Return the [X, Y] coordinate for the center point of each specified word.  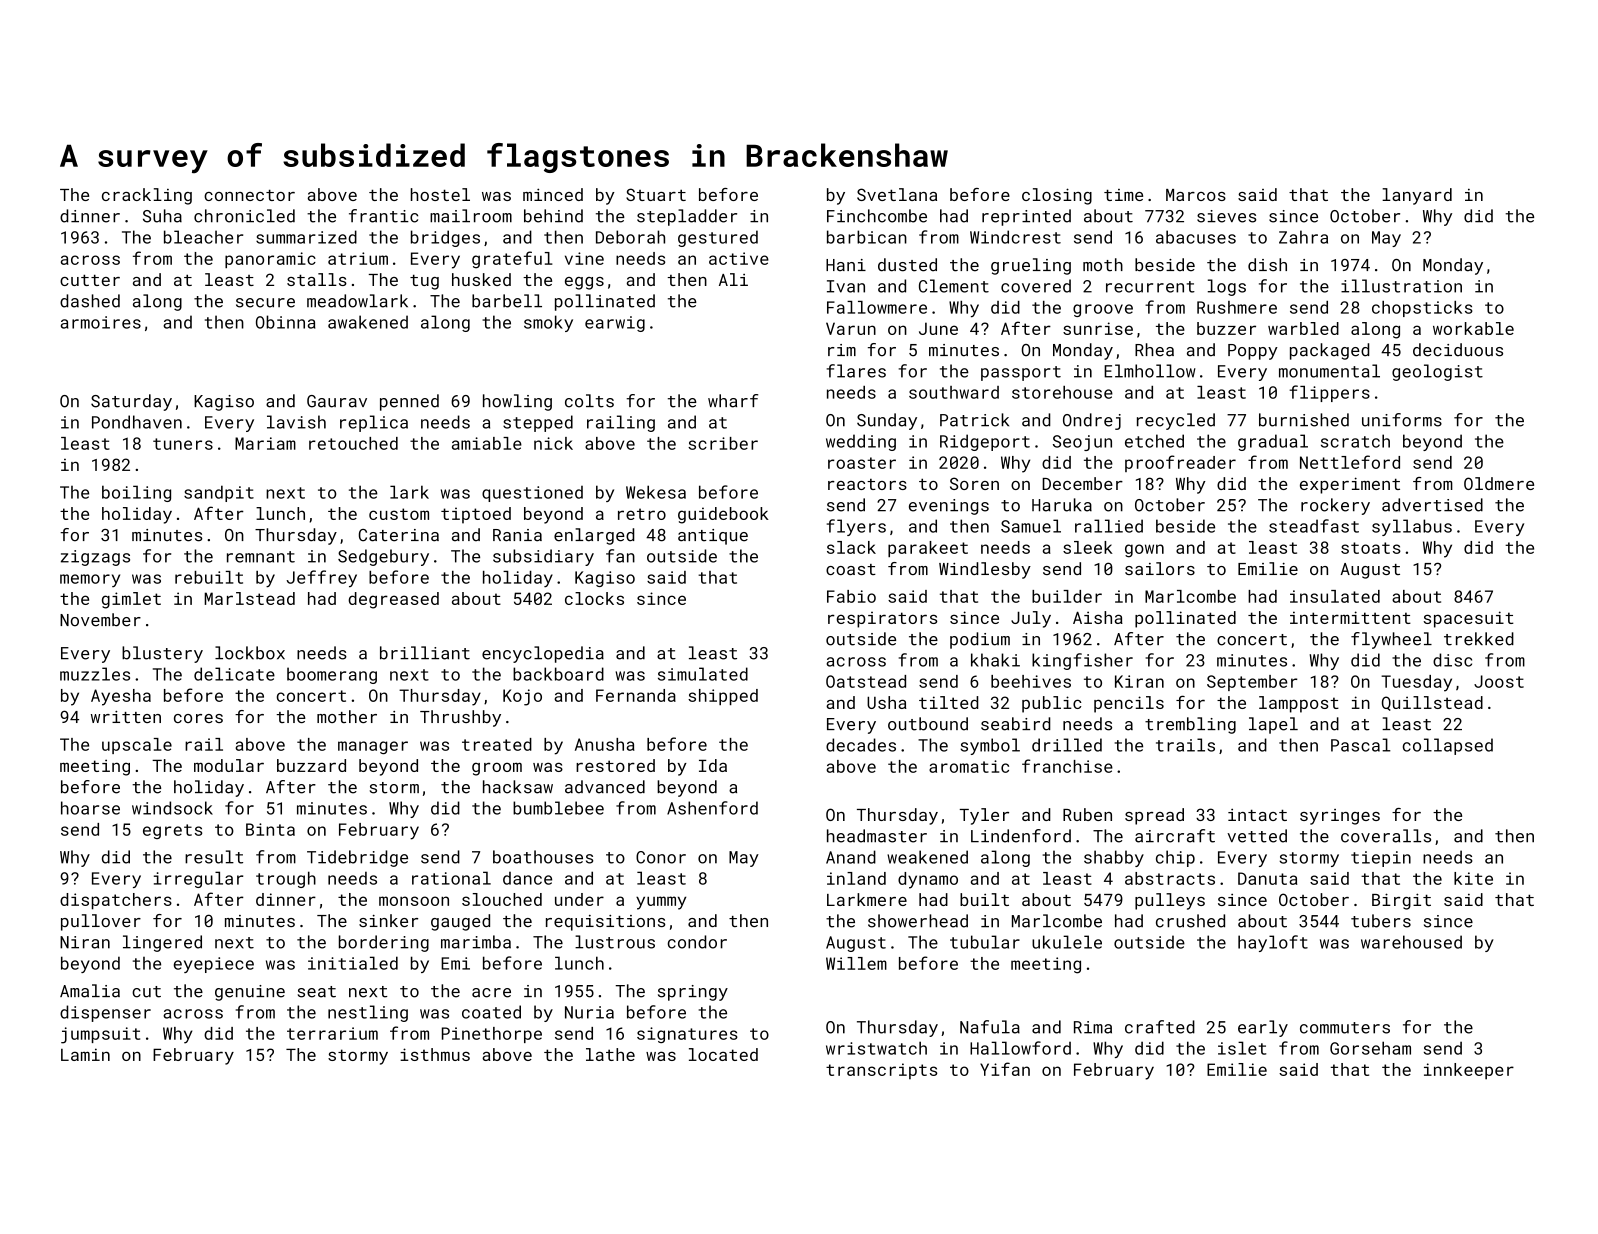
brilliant [425, 653]
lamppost [1299, 704]
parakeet [928, 549]
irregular [198, 879]
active [739, 258]
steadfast [1314, 526]
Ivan [846, 286]
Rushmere [1237, 307]
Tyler [984, 816]
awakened [368, 322]
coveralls [1386, 836]
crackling [147, 196]
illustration [1401, 286]
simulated [703, 674]
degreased [393, 600]
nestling [368, 1013]
